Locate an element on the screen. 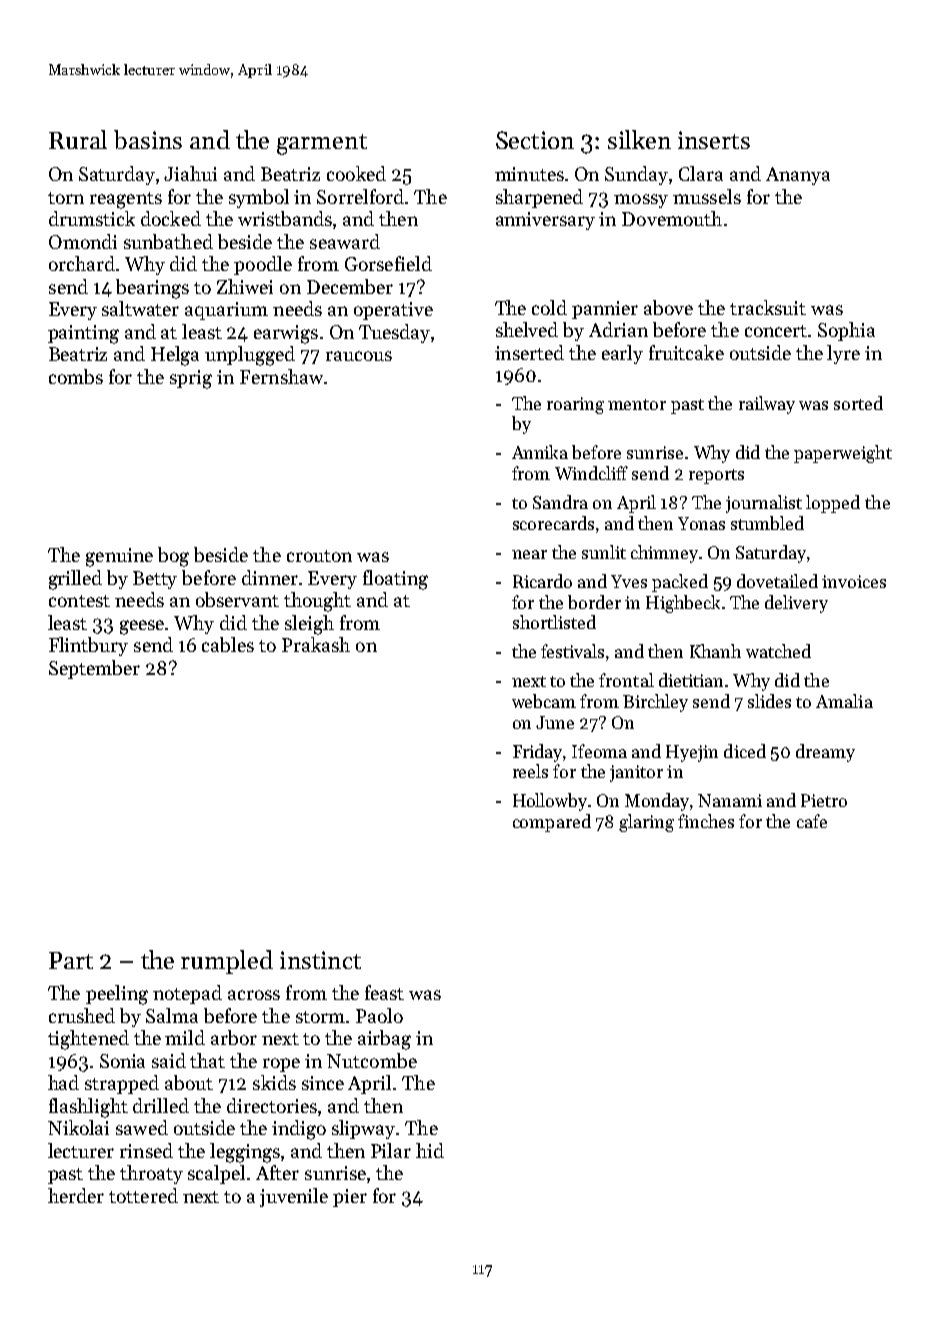 The image size is (944, 1341). paperweight is located at coordinates (843, 454).
